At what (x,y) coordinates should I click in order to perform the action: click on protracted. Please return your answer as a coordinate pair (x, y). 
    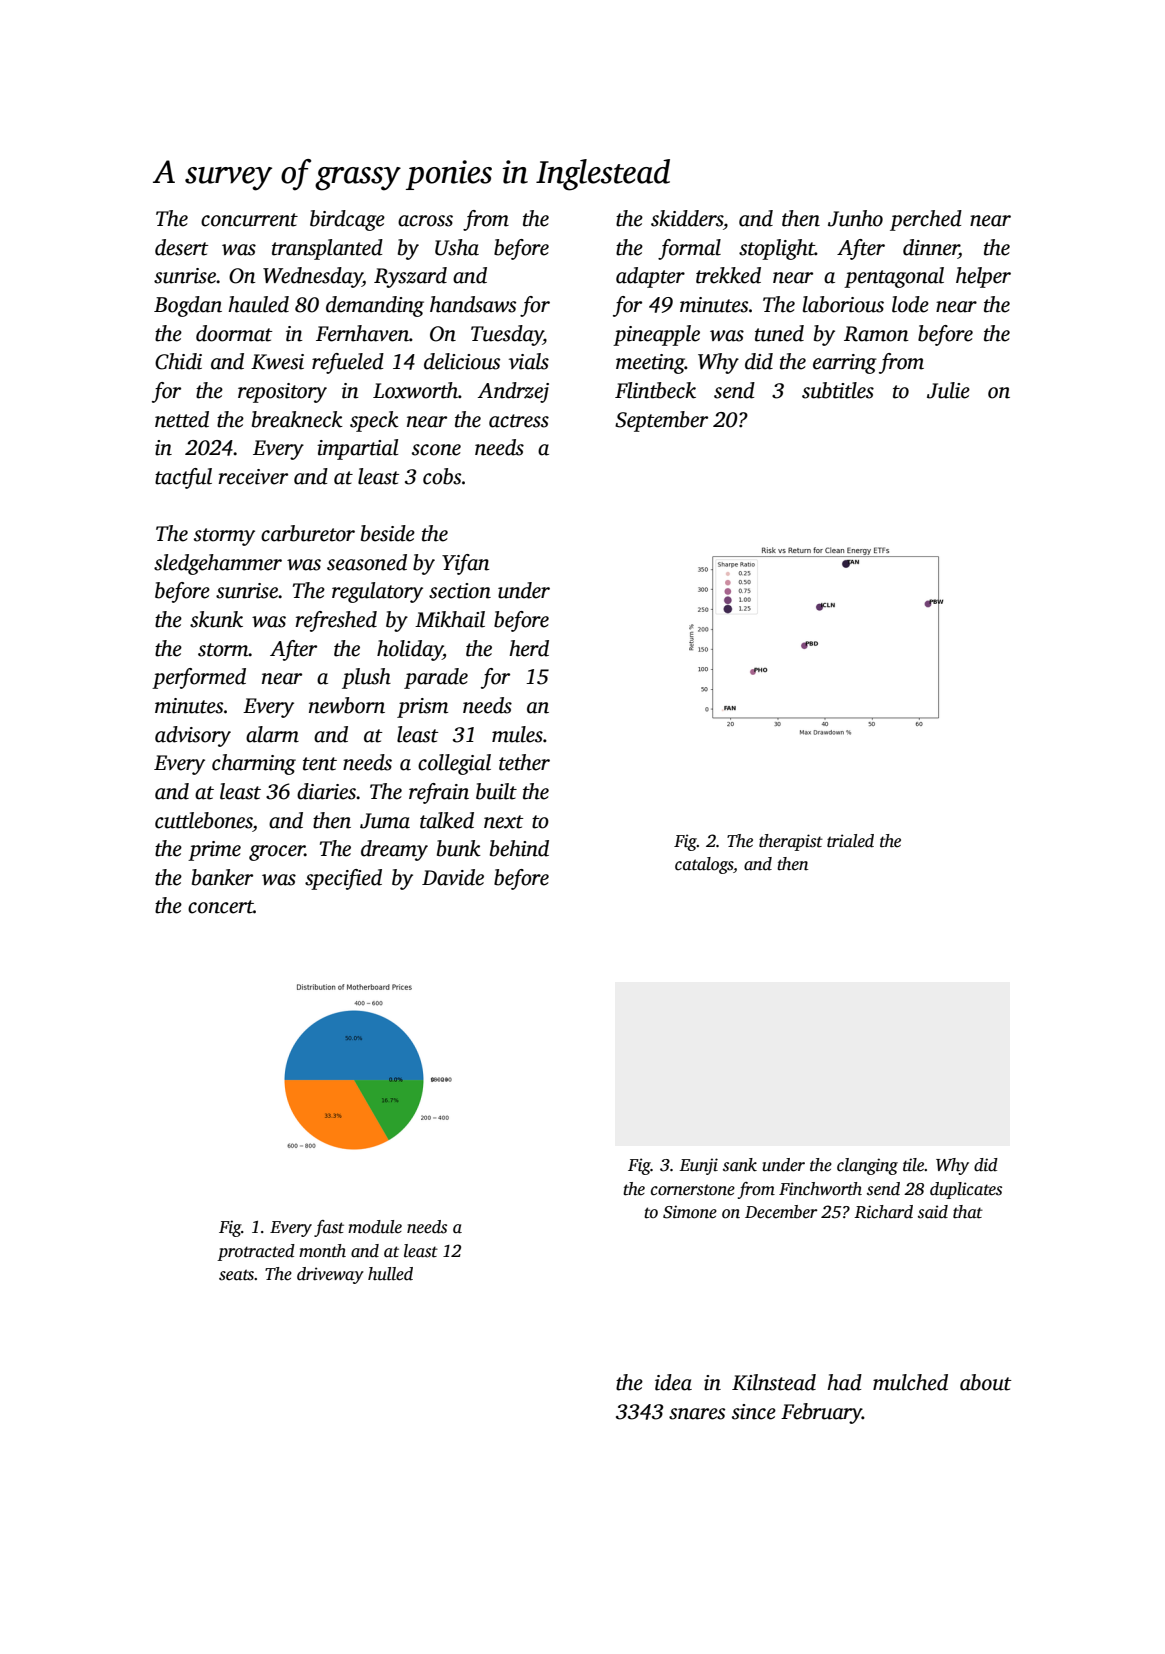
    Looking at the image, I should click on (256, 1252).
